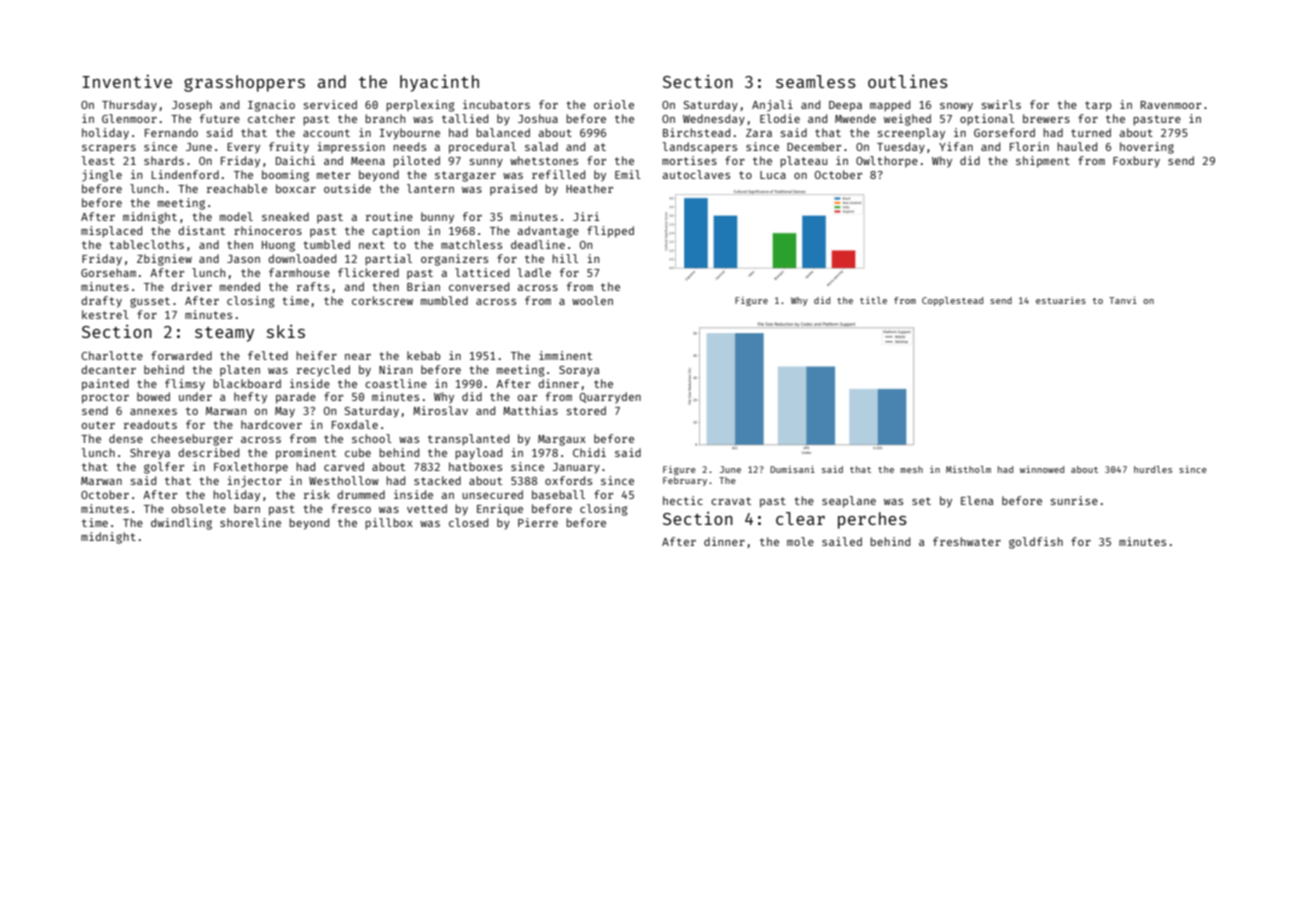 Image resolution: width=1308 pixels, height=924 pixels. What do you see at coordinates (1042, 469) in the screenshot?
I see `winnowed` at bounding box center [1042, 469].
